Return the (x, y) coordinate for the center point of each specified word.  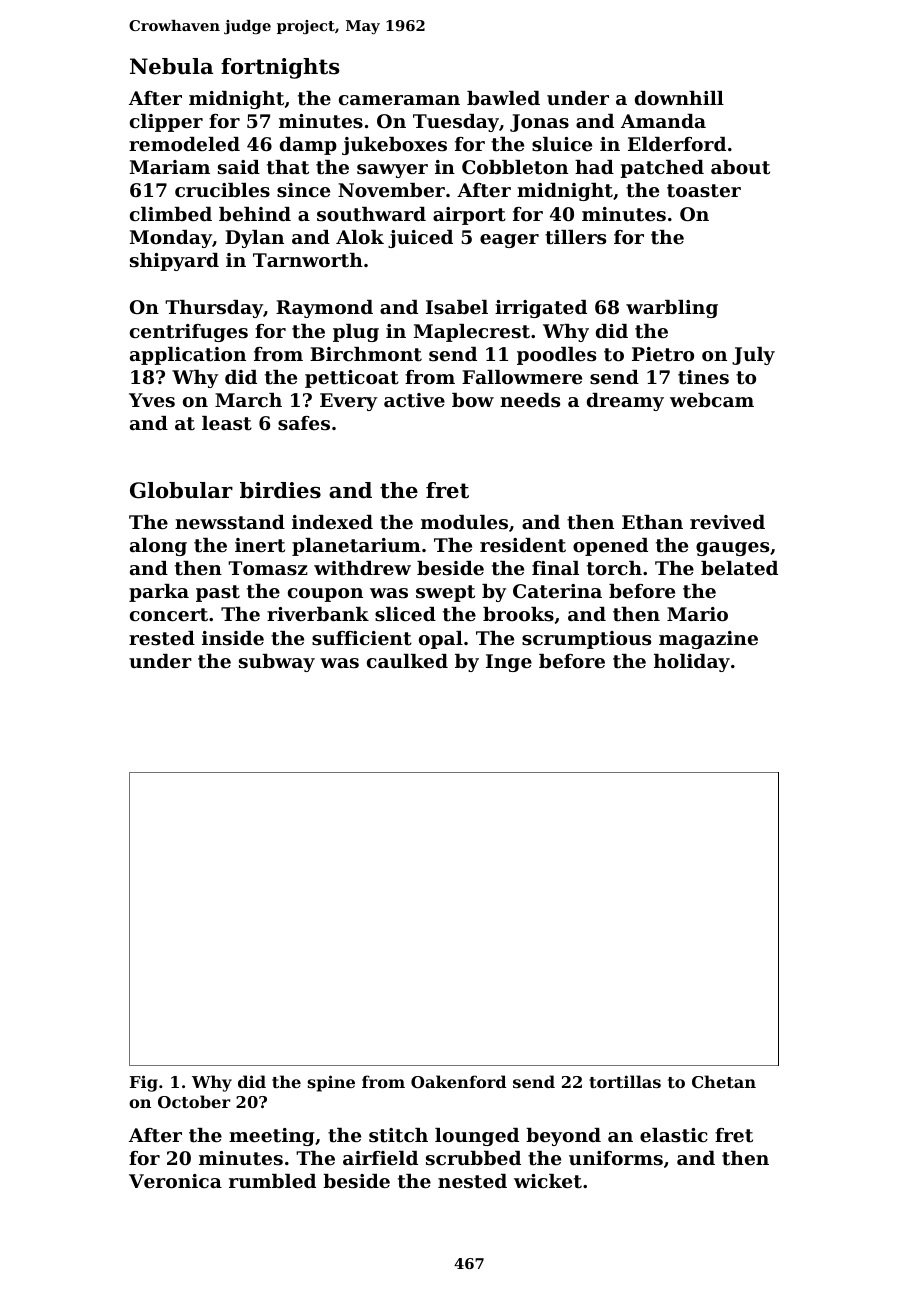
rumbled (272, 1181)
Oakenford (458, 1081)
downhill (679, 98)
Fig (144, 1083)
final (555, 568)
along (158, 547)
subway (277, 663)
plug (356, 333)
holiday (692, 663)
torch (614, 568)
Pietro (663, 354)
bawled (503, 98)
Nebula (171, 66)
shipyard (174, 262)
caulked (407, 661)
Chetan (724, 1081)
